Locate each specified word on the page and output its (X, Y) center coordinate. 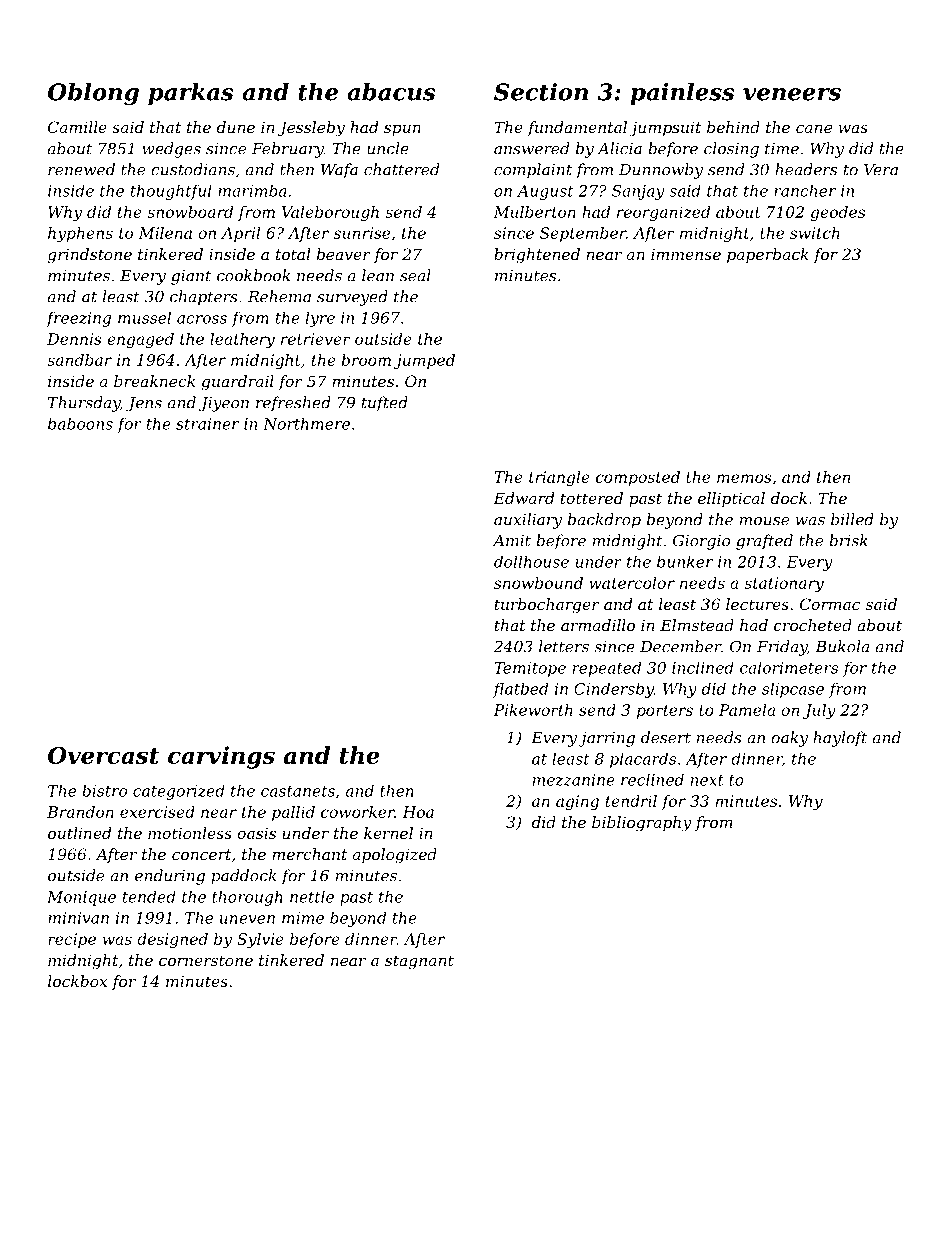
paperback (768, 255)
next (707, 780)
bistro (104, 791)
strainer (207, 424)
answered (531, 148)
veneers (792, 94)
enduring (170, 877)
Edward (523, 498)
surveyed (352, 298)
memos (744, 478)
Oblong (93, 94)
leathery (242, 340)
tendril (631, 801)
